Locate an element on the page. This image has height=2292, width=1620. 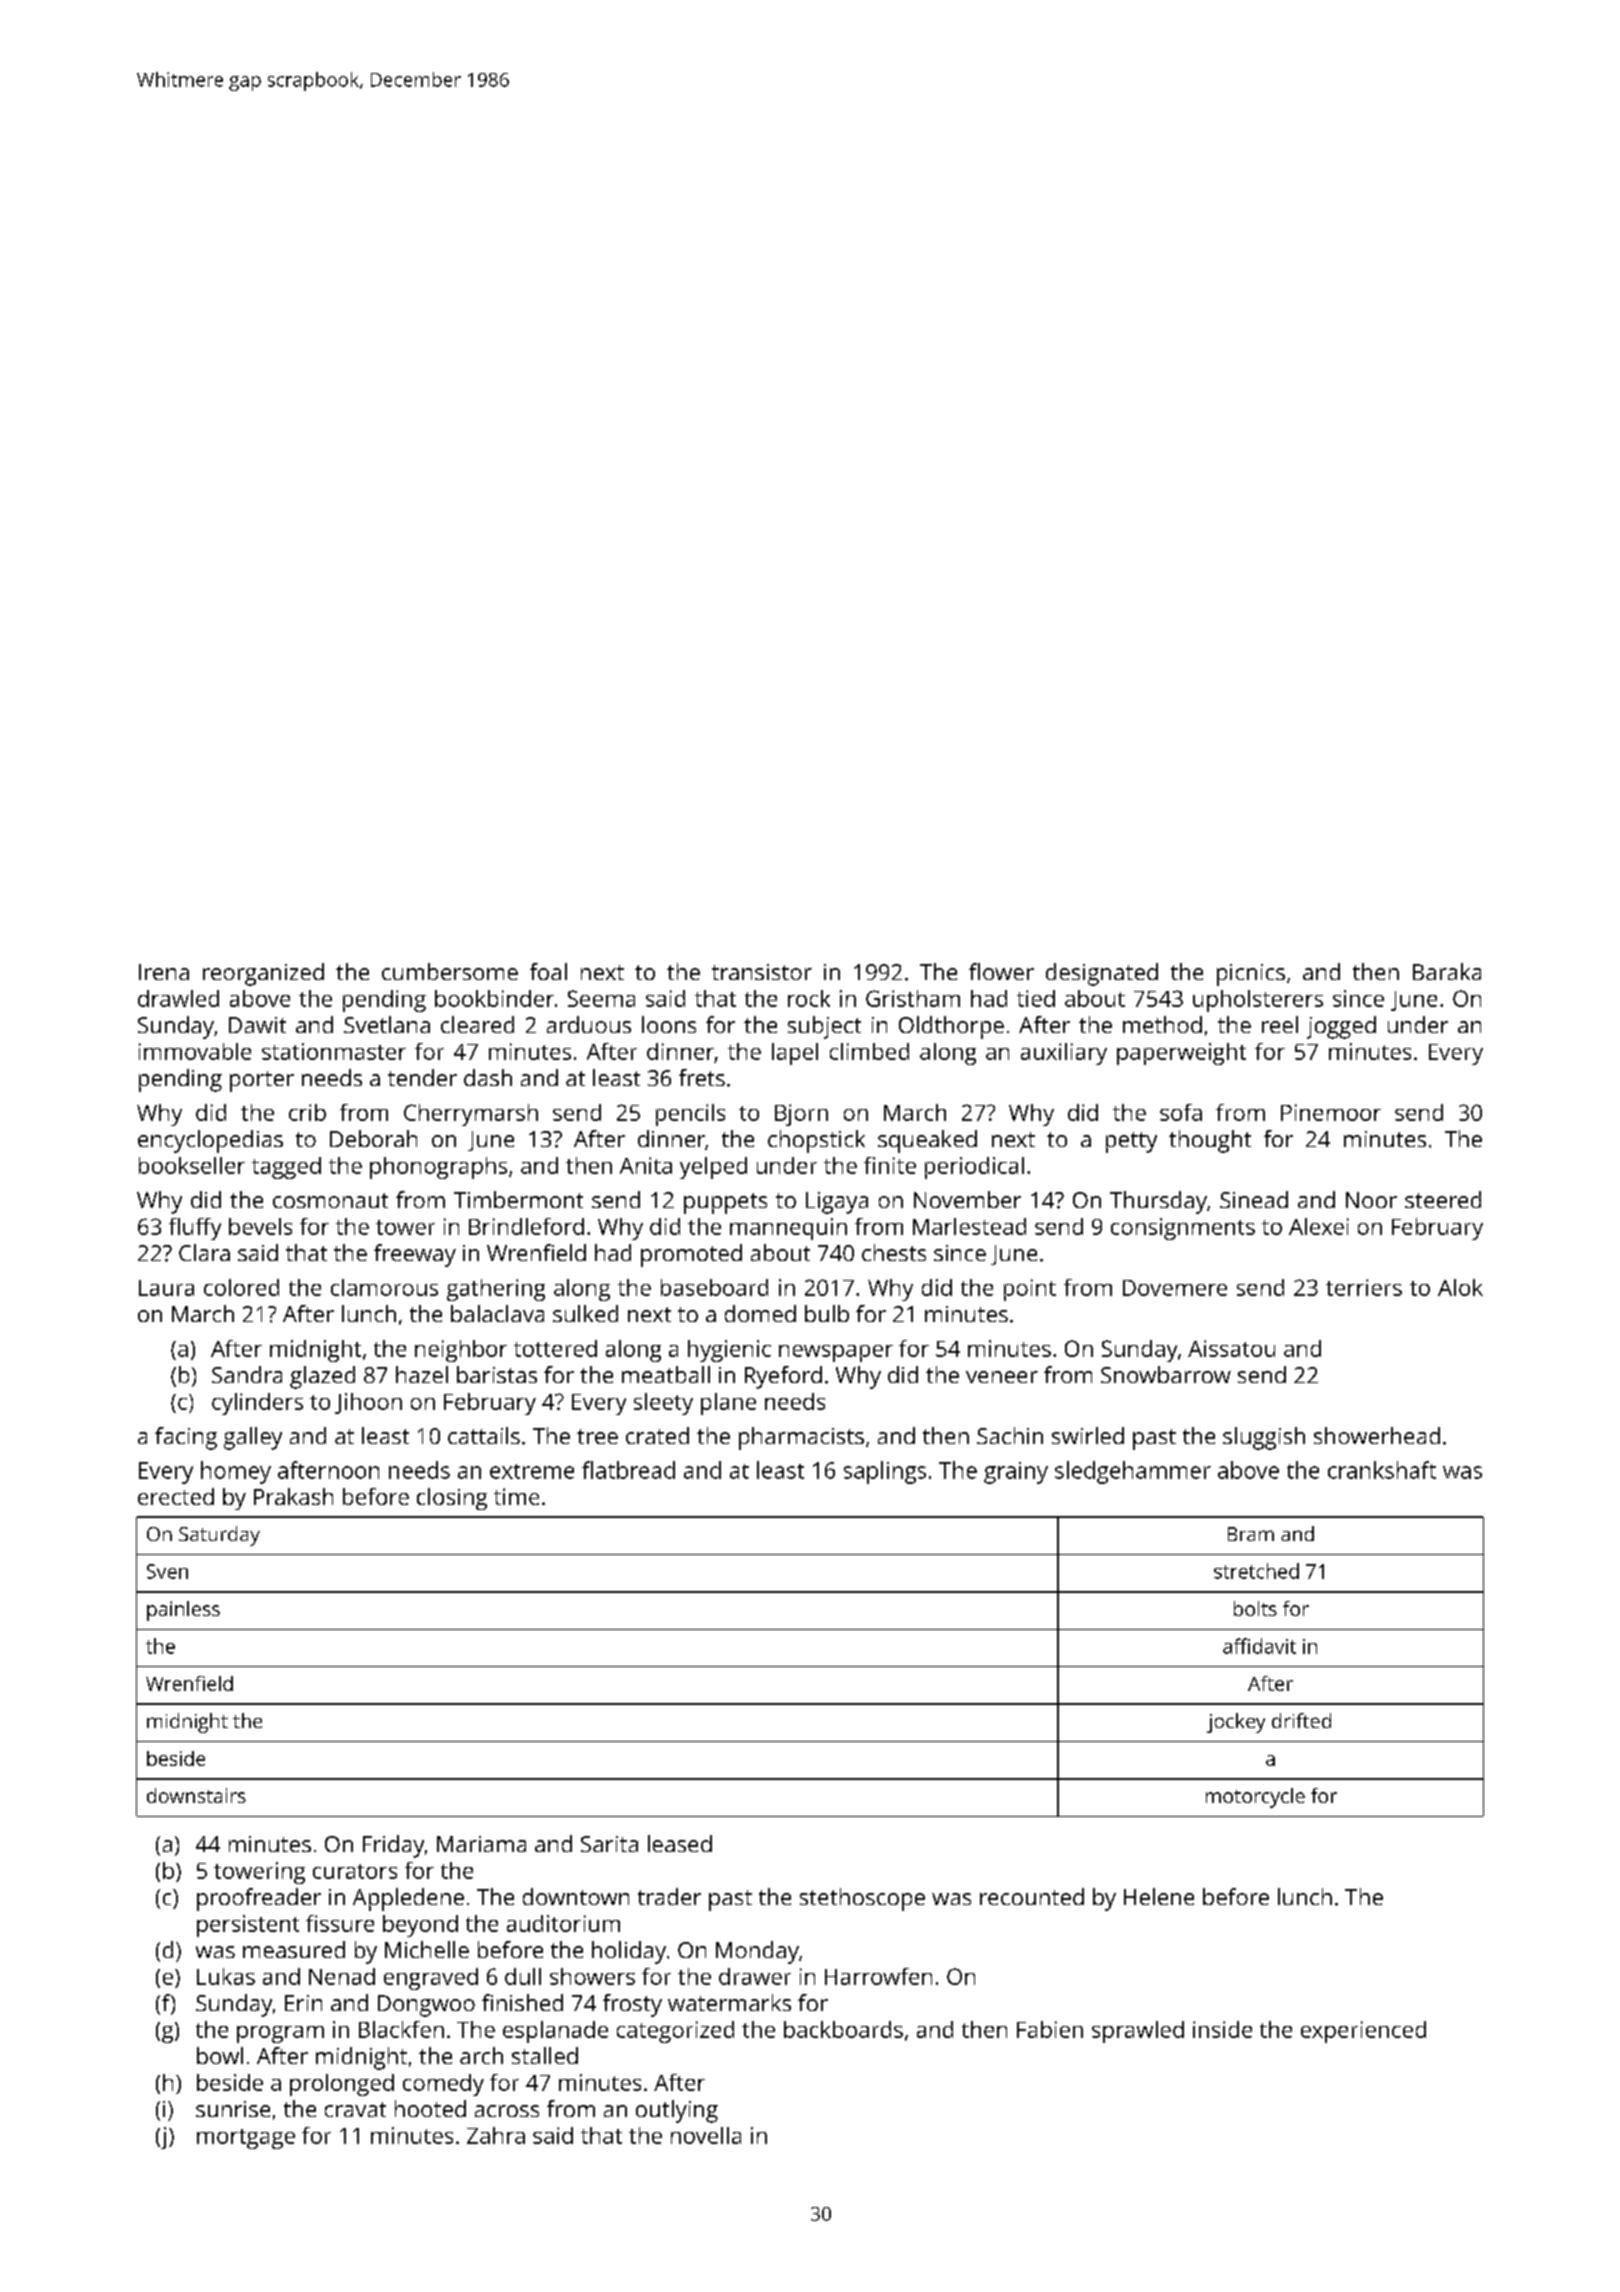
Zahra is located at coordinates (496, 2135).
